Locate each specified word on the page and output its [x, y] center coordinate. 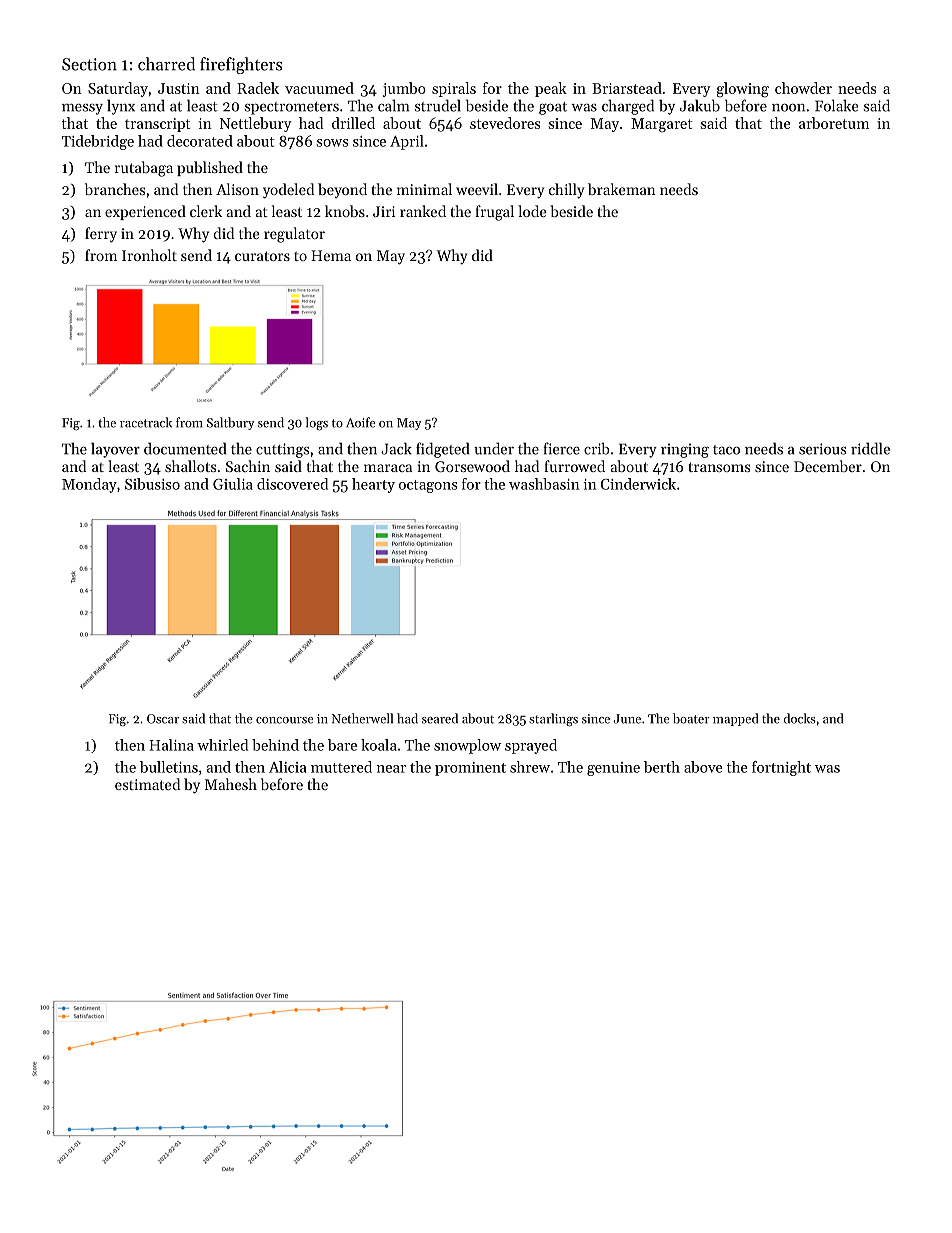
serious [822, 449]
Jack [396, 448]
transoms [719, 467]
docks [800, 718]
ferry [101, 235]
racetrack [146, 422]
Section [89, 64]
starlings [553, 720]
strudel [438, 105]
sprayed [531, 746]
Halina [171, 745]
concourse [285, 720]
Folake [836, 105]
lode [532, 211]
